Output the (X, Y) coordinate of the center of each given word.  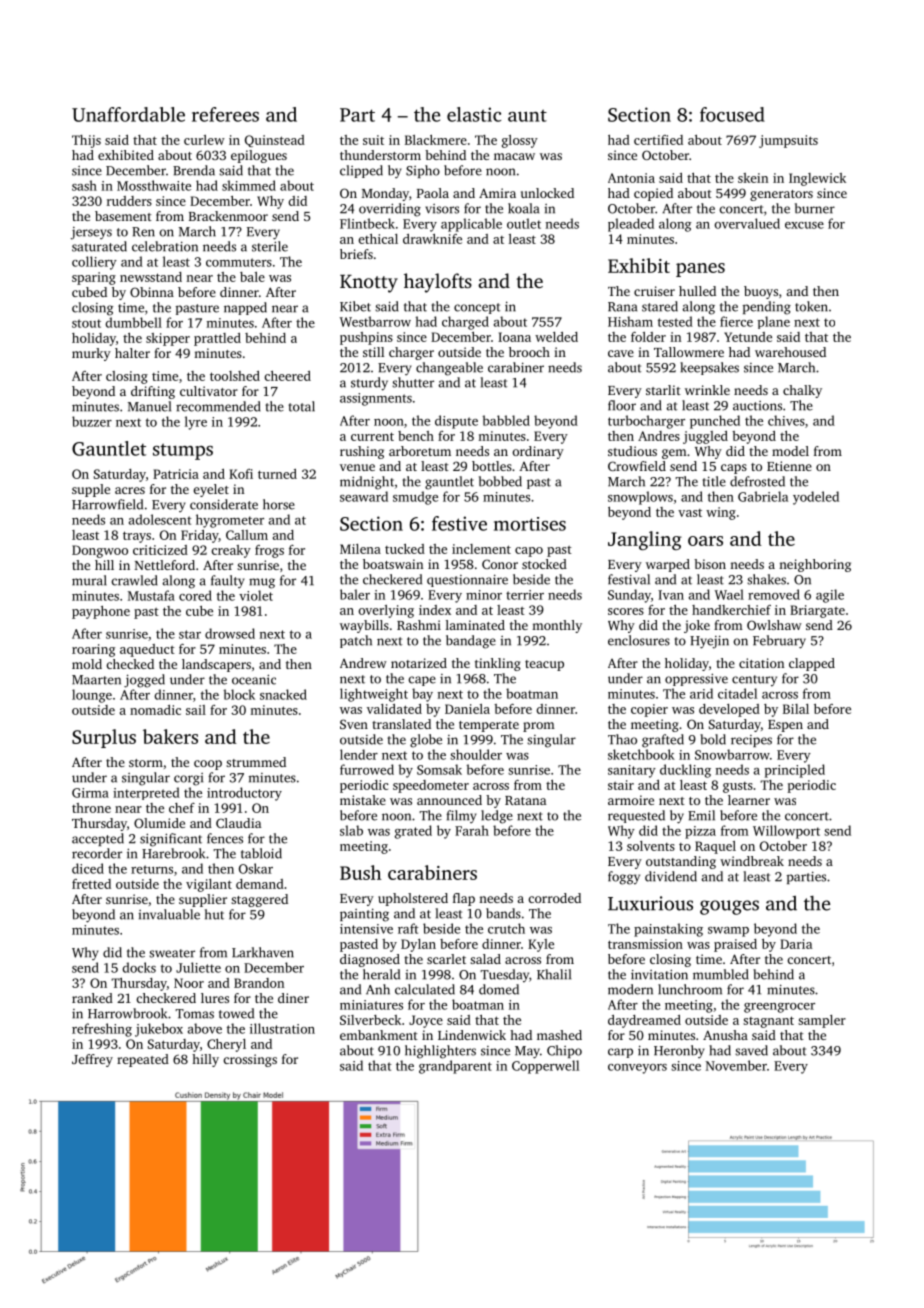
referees (225, 114)
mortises (530, 524)
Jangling (645, 540)
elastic (474, 114)
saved (751, 1050)
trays (137, 537)
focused (732, 114)
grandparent (455, 1067)
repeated (143, 1060)
